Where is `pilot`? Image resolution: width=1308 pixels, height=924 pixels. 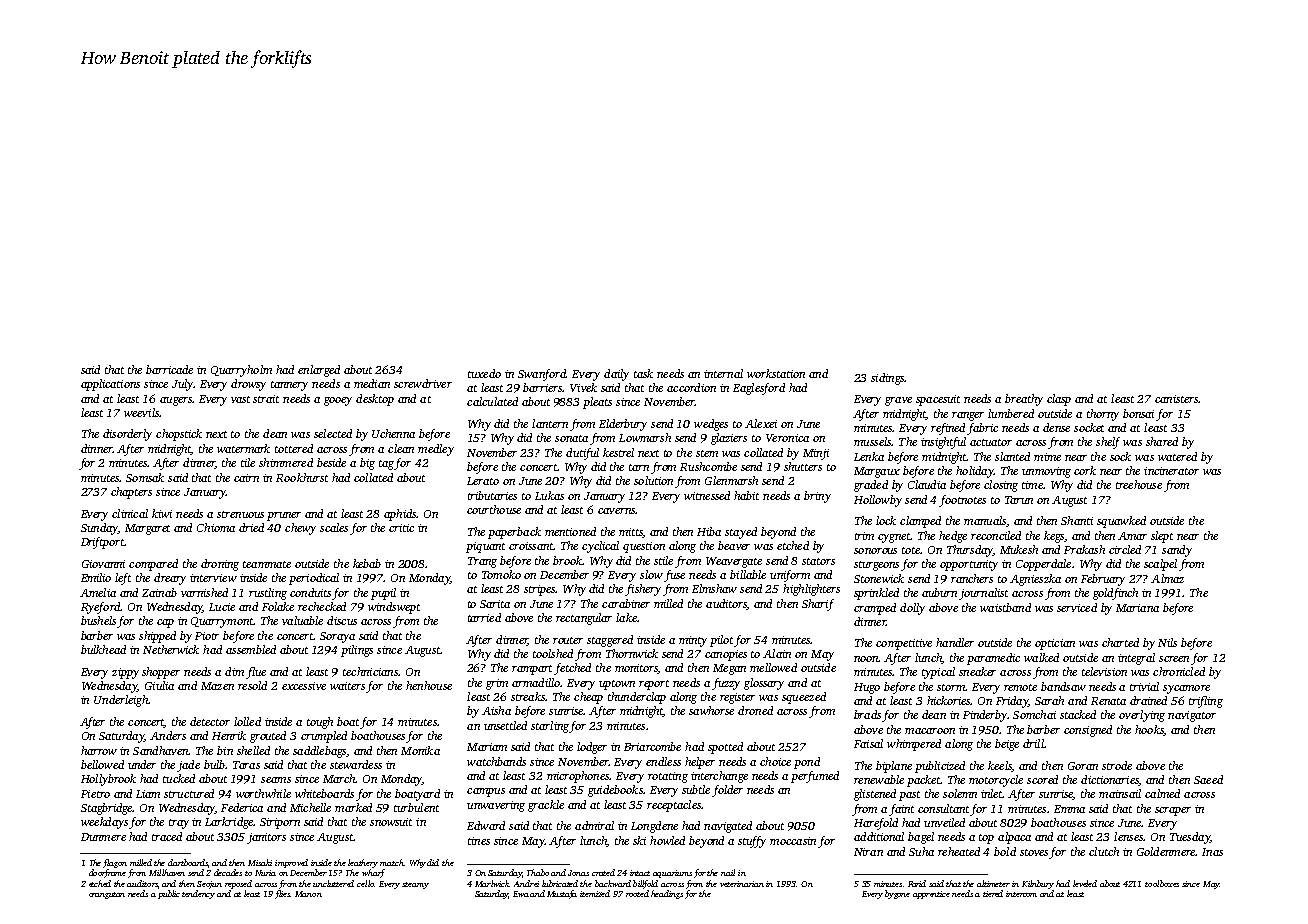 pilot is located at coordinates (721, 641).
